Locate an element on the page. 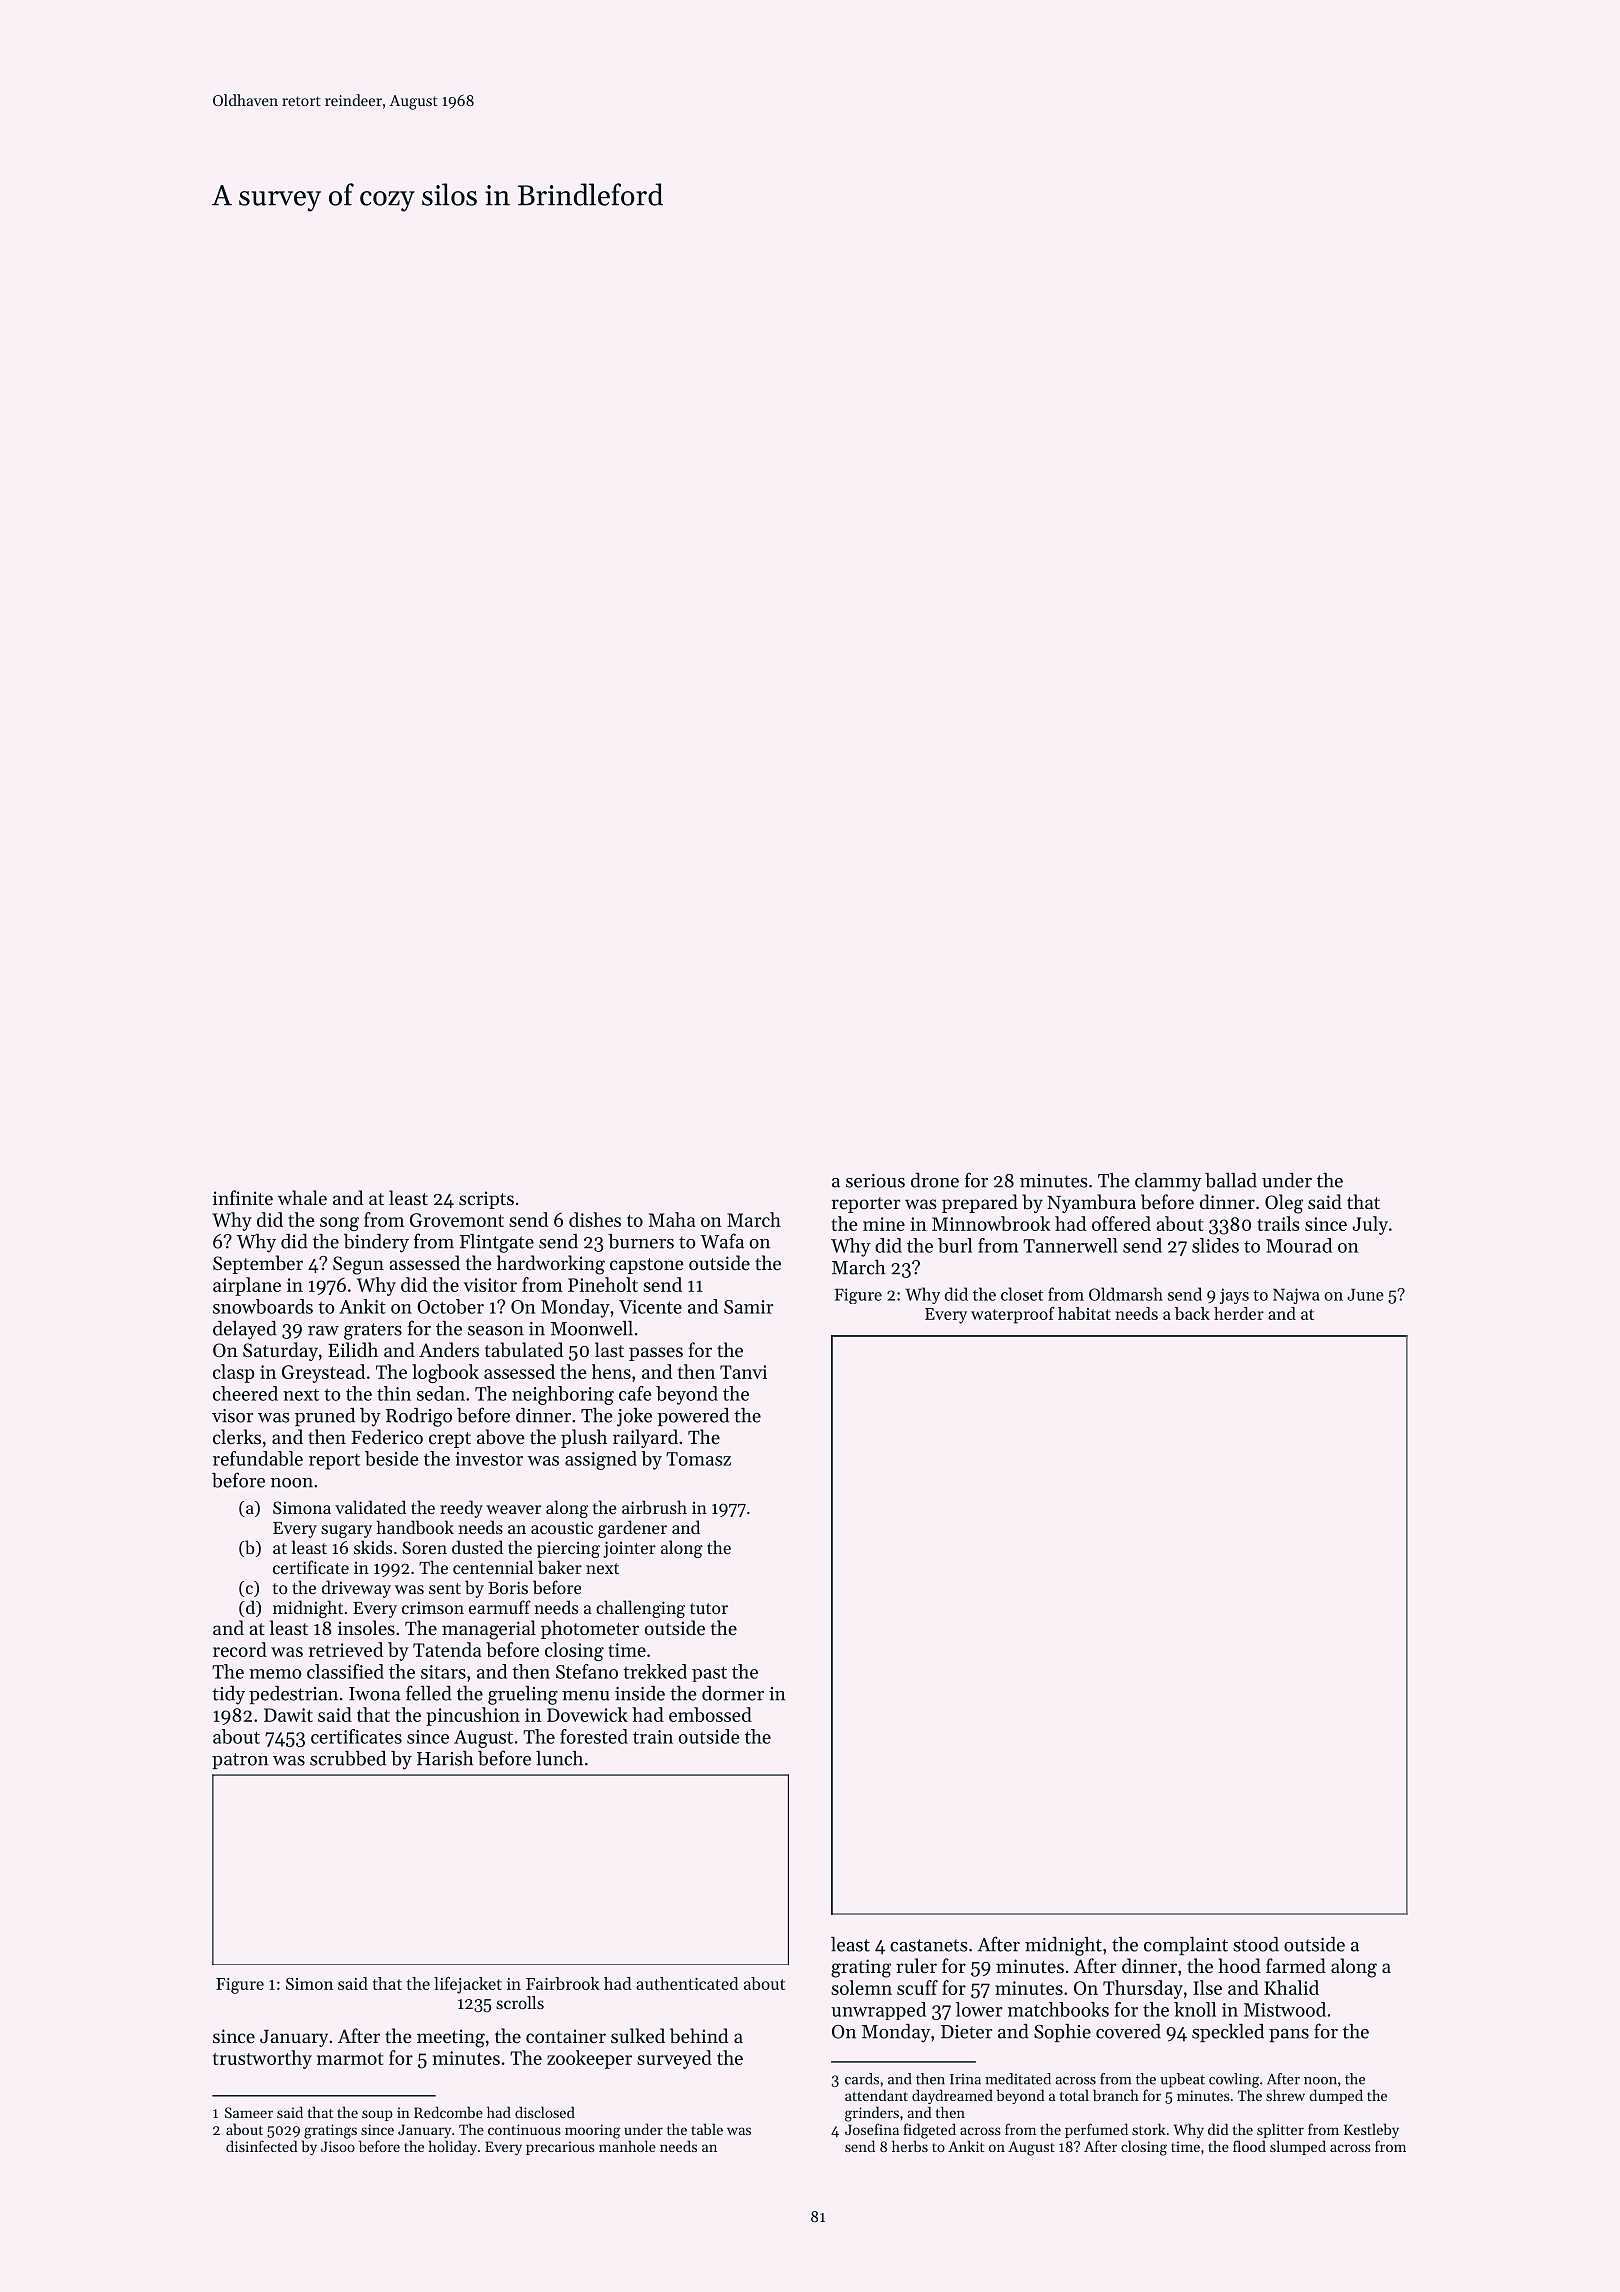  embossed is located at coordinates (710, 1714).
